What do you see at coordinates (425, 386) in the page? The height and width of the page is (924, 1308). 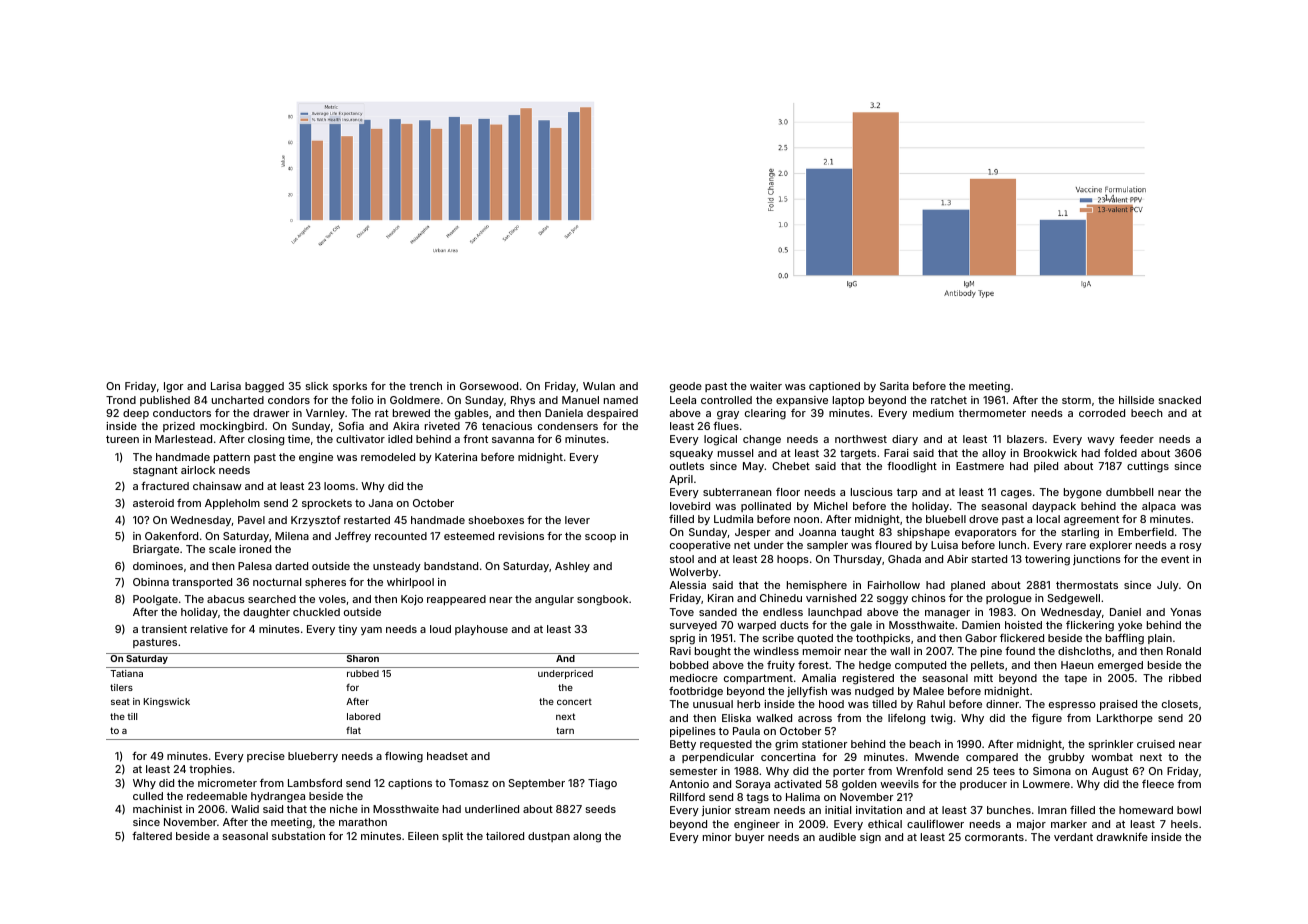 I see `trench` at bounding box center [425, 386].
